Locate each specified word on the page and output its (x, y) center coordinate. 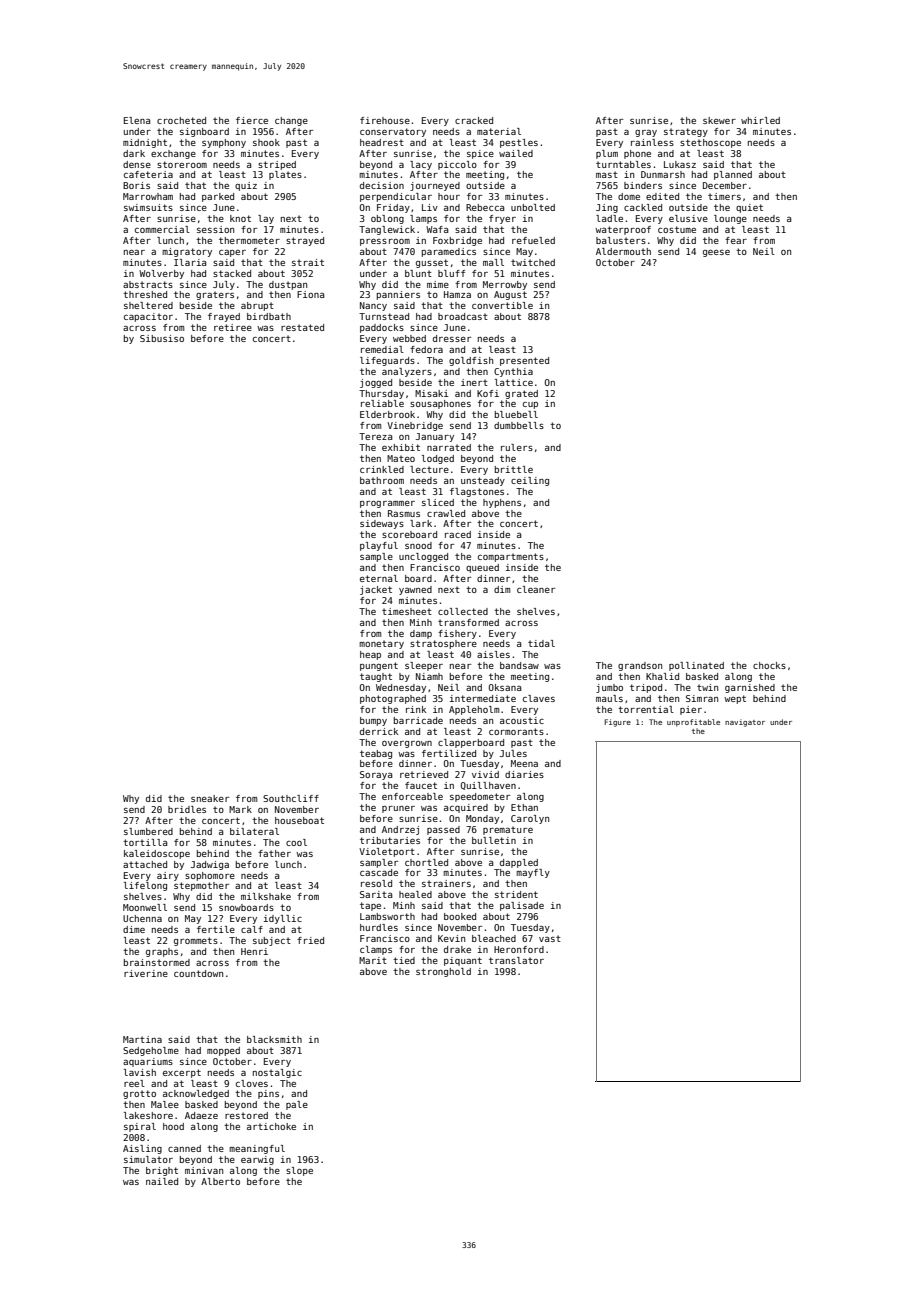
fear (736, 240)
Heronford (519, 949)
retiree (233, 327)
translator (516, 960)
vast (550, 938)
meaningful (257, 1149)
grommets (196, 941)
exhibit (401, 447)
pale (297, 1105)
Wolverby (161, 274)
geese (716, 253)
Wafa (437, 229)
